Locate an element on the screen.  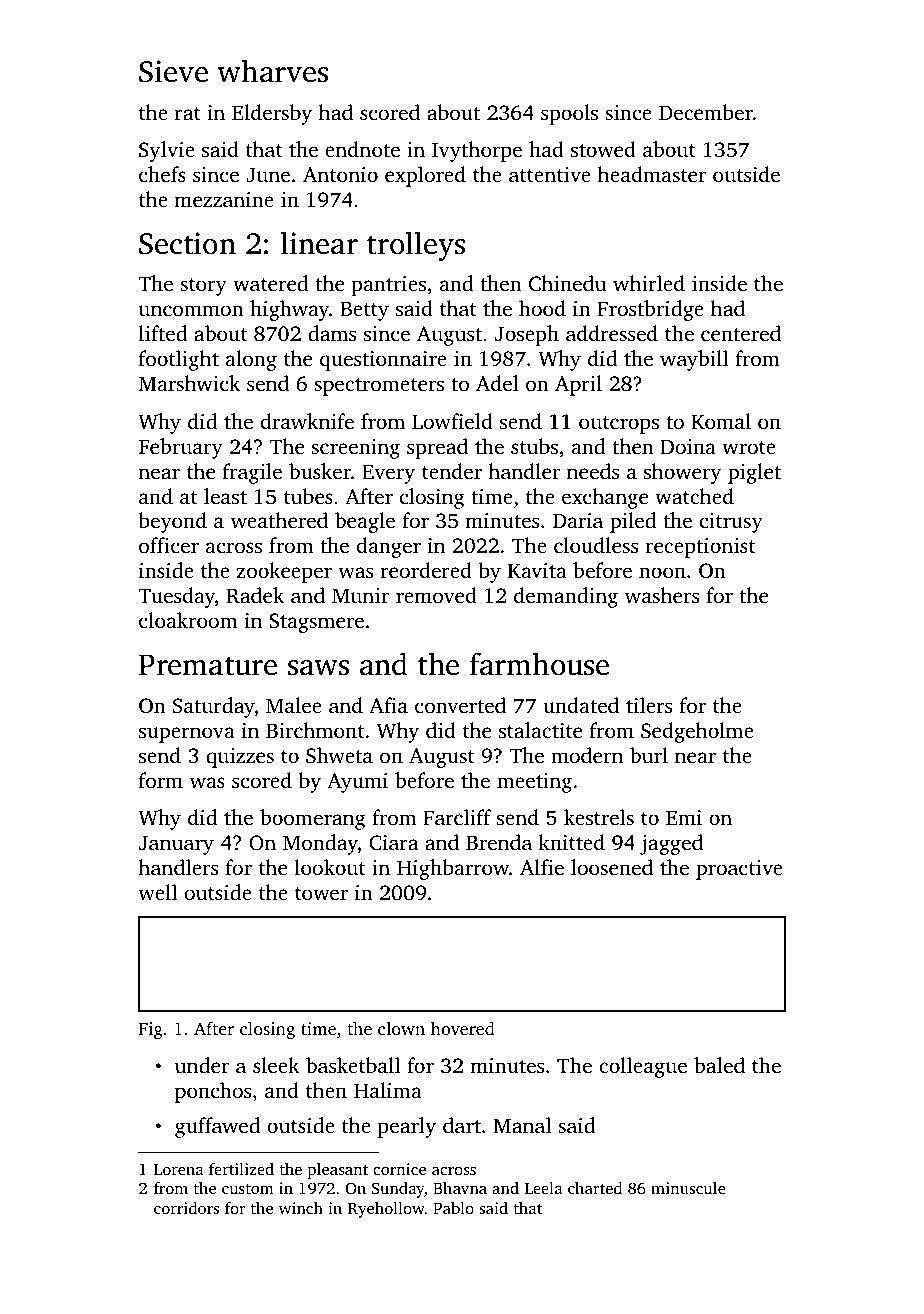
December is located at coordinates (706, 112).
